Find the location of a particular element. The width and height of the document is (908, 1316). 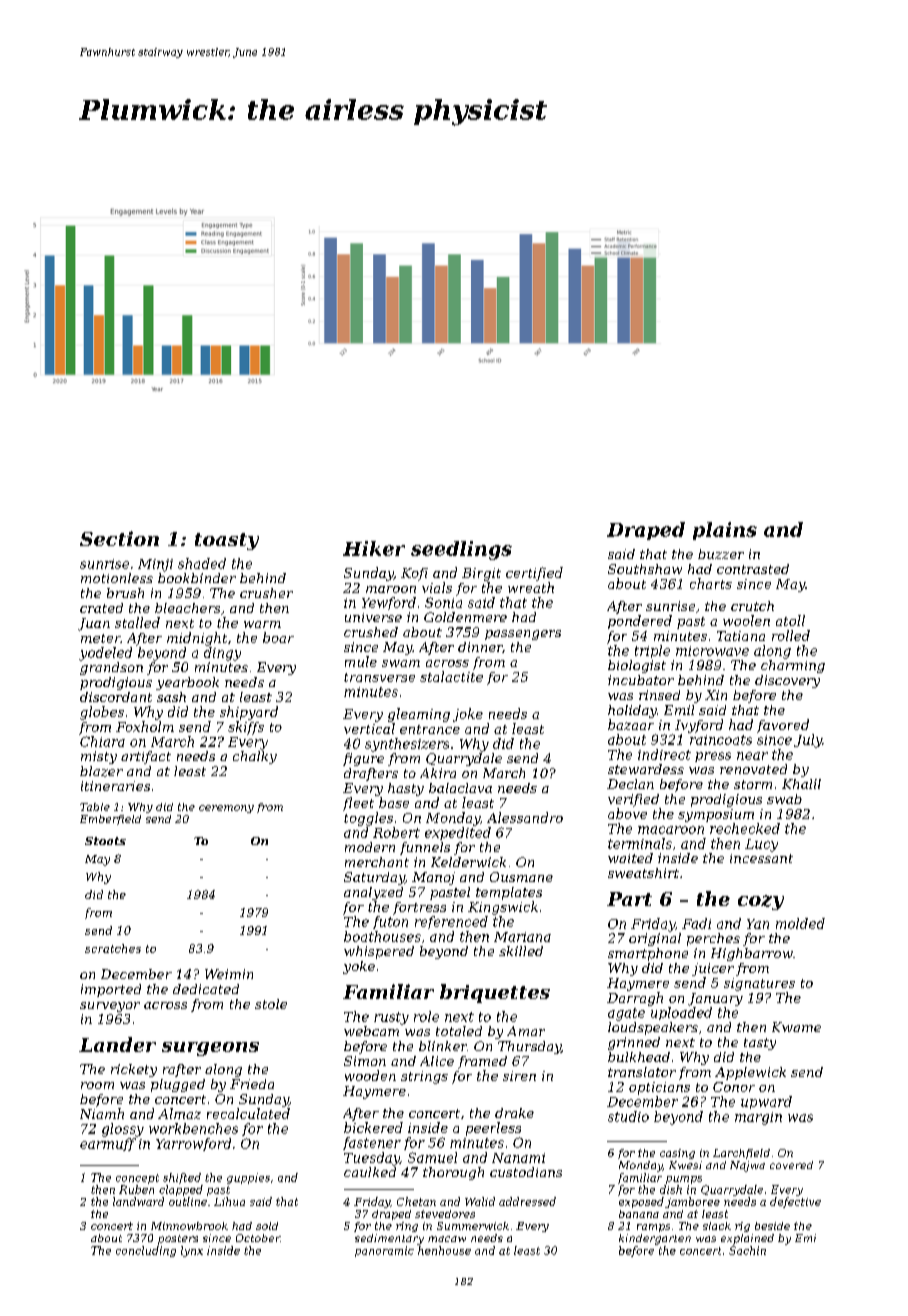

Sachin is located at coordinates (747, 1250).
